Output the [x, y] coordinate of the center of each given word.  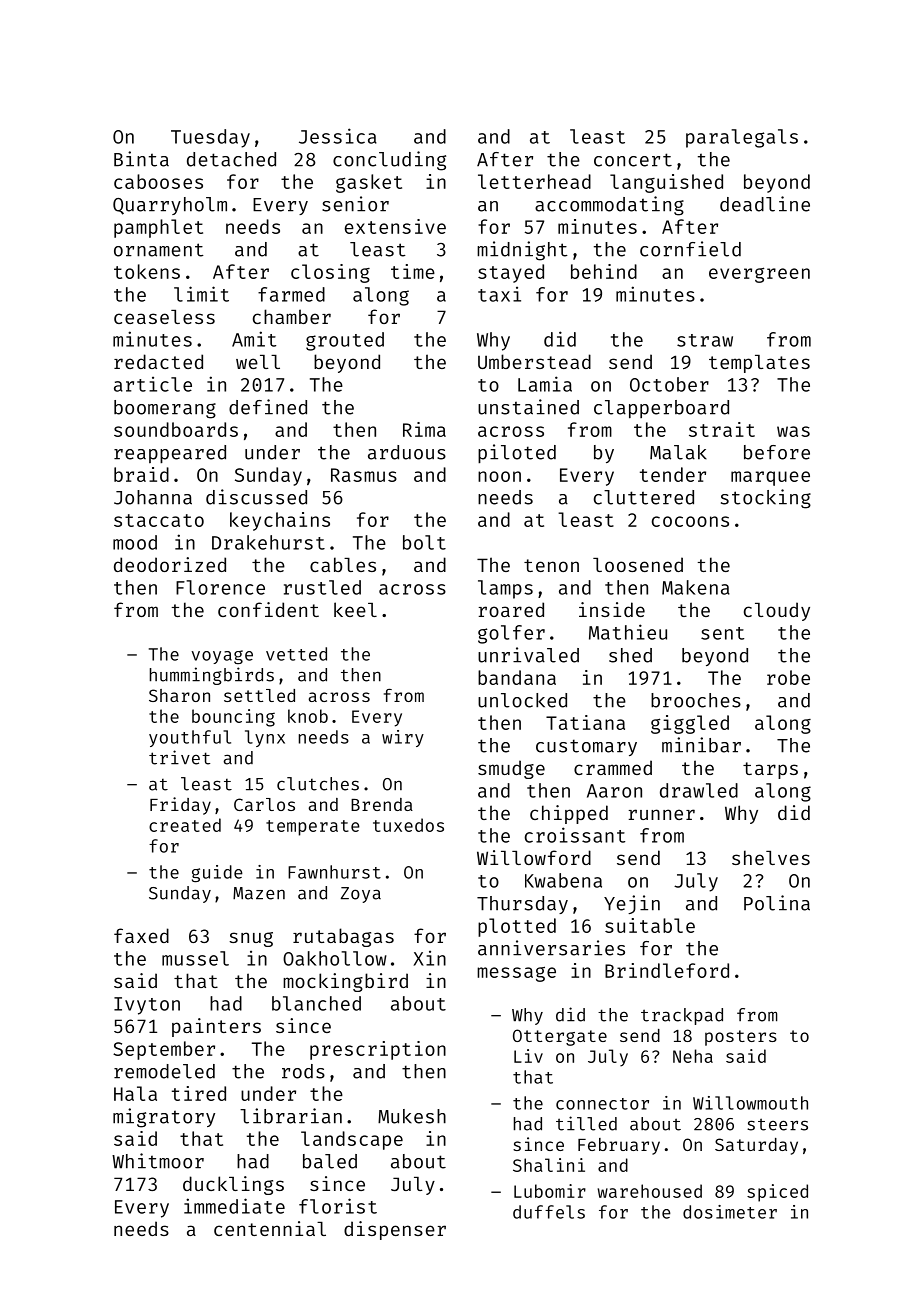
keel [355, 609]
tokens [147, 271]
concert [633, 160]
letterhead [534, 181]
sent [722, 633]
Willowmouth [750, 1103]
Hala [135, 1093]
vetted [296, 654]
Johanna [153, 497]
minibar [701, 745]
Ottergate [560, 1037]
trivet [179, 757]
